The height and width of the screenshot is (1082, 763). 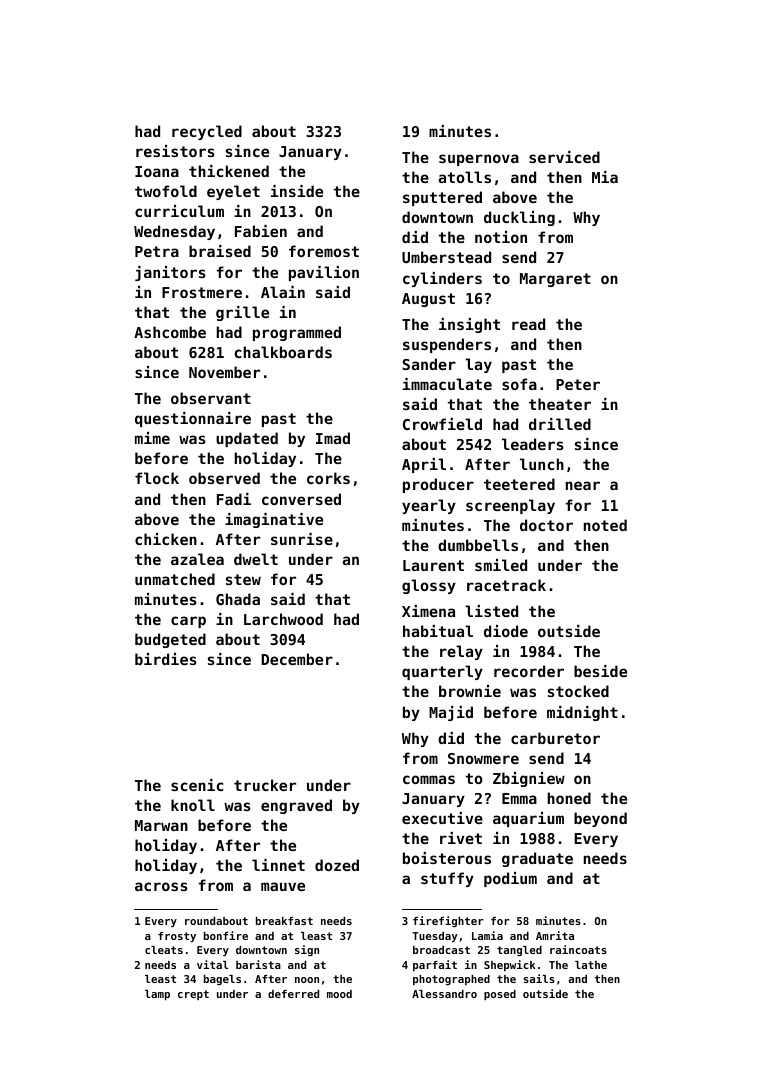 I want to click on mood, so click(x=339, y=994).
